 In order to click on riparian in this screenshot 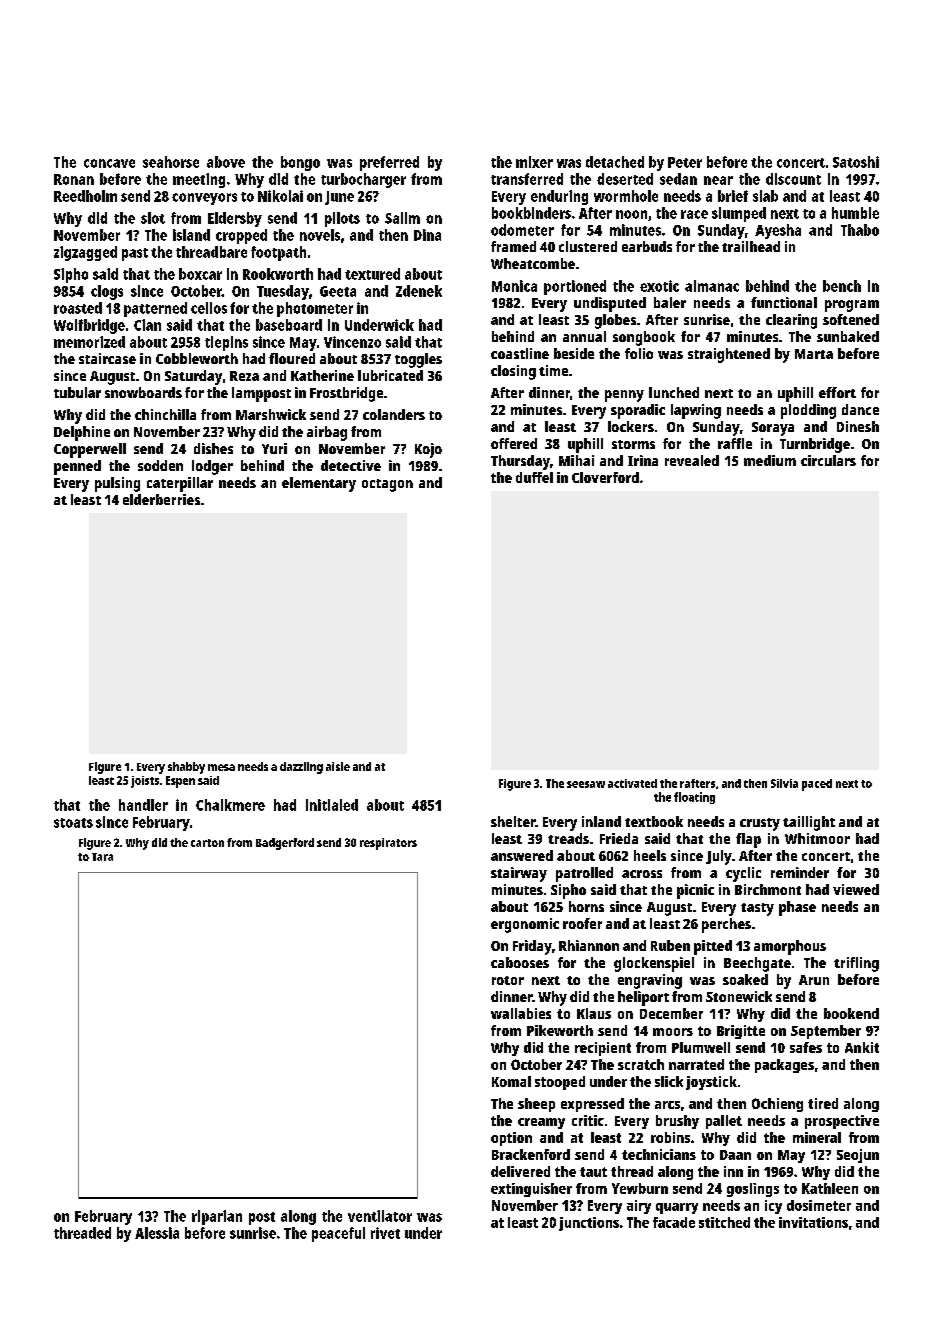, I will do `click(217, 1217)`.
